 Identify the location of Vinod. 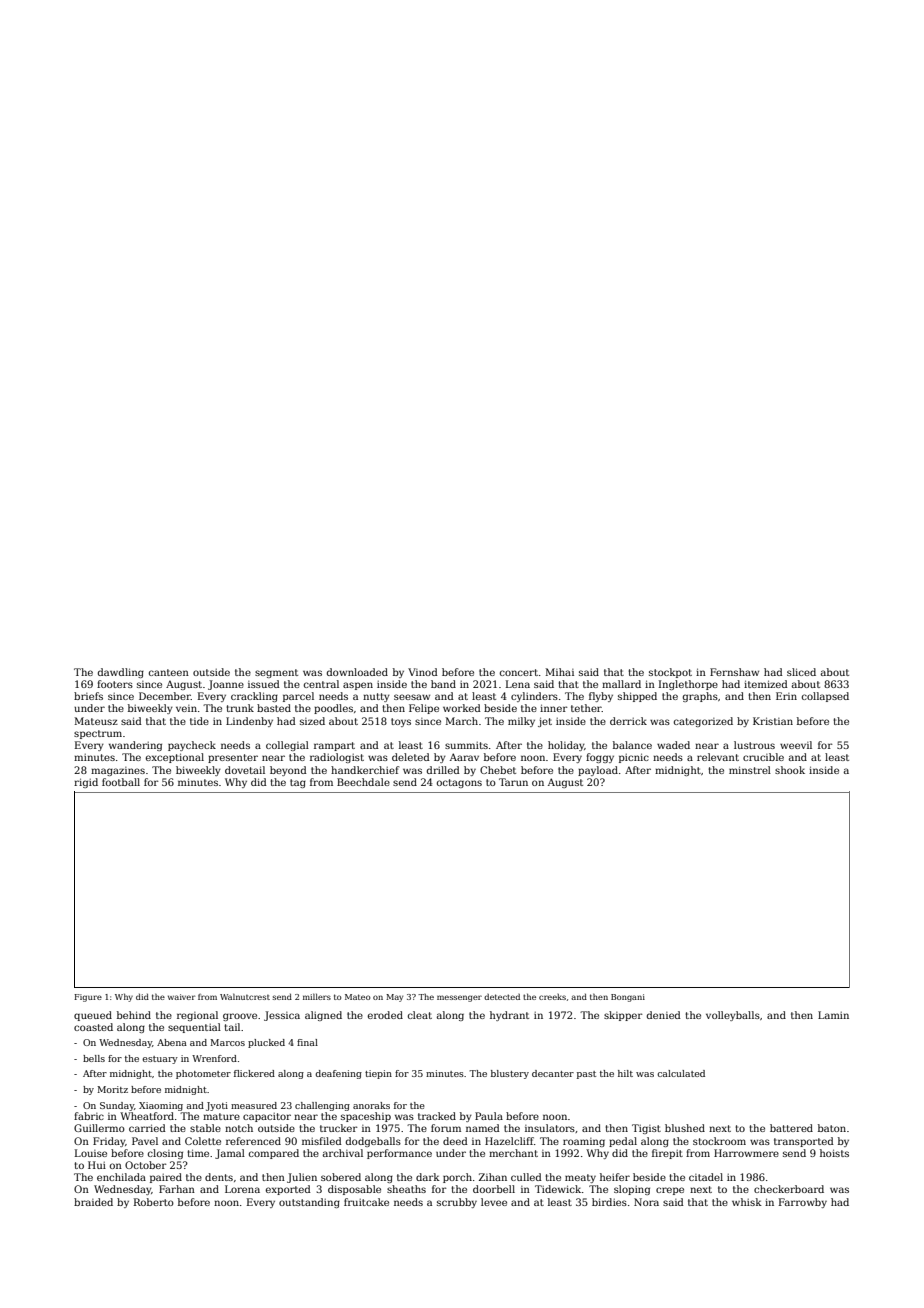
(423, 672).
